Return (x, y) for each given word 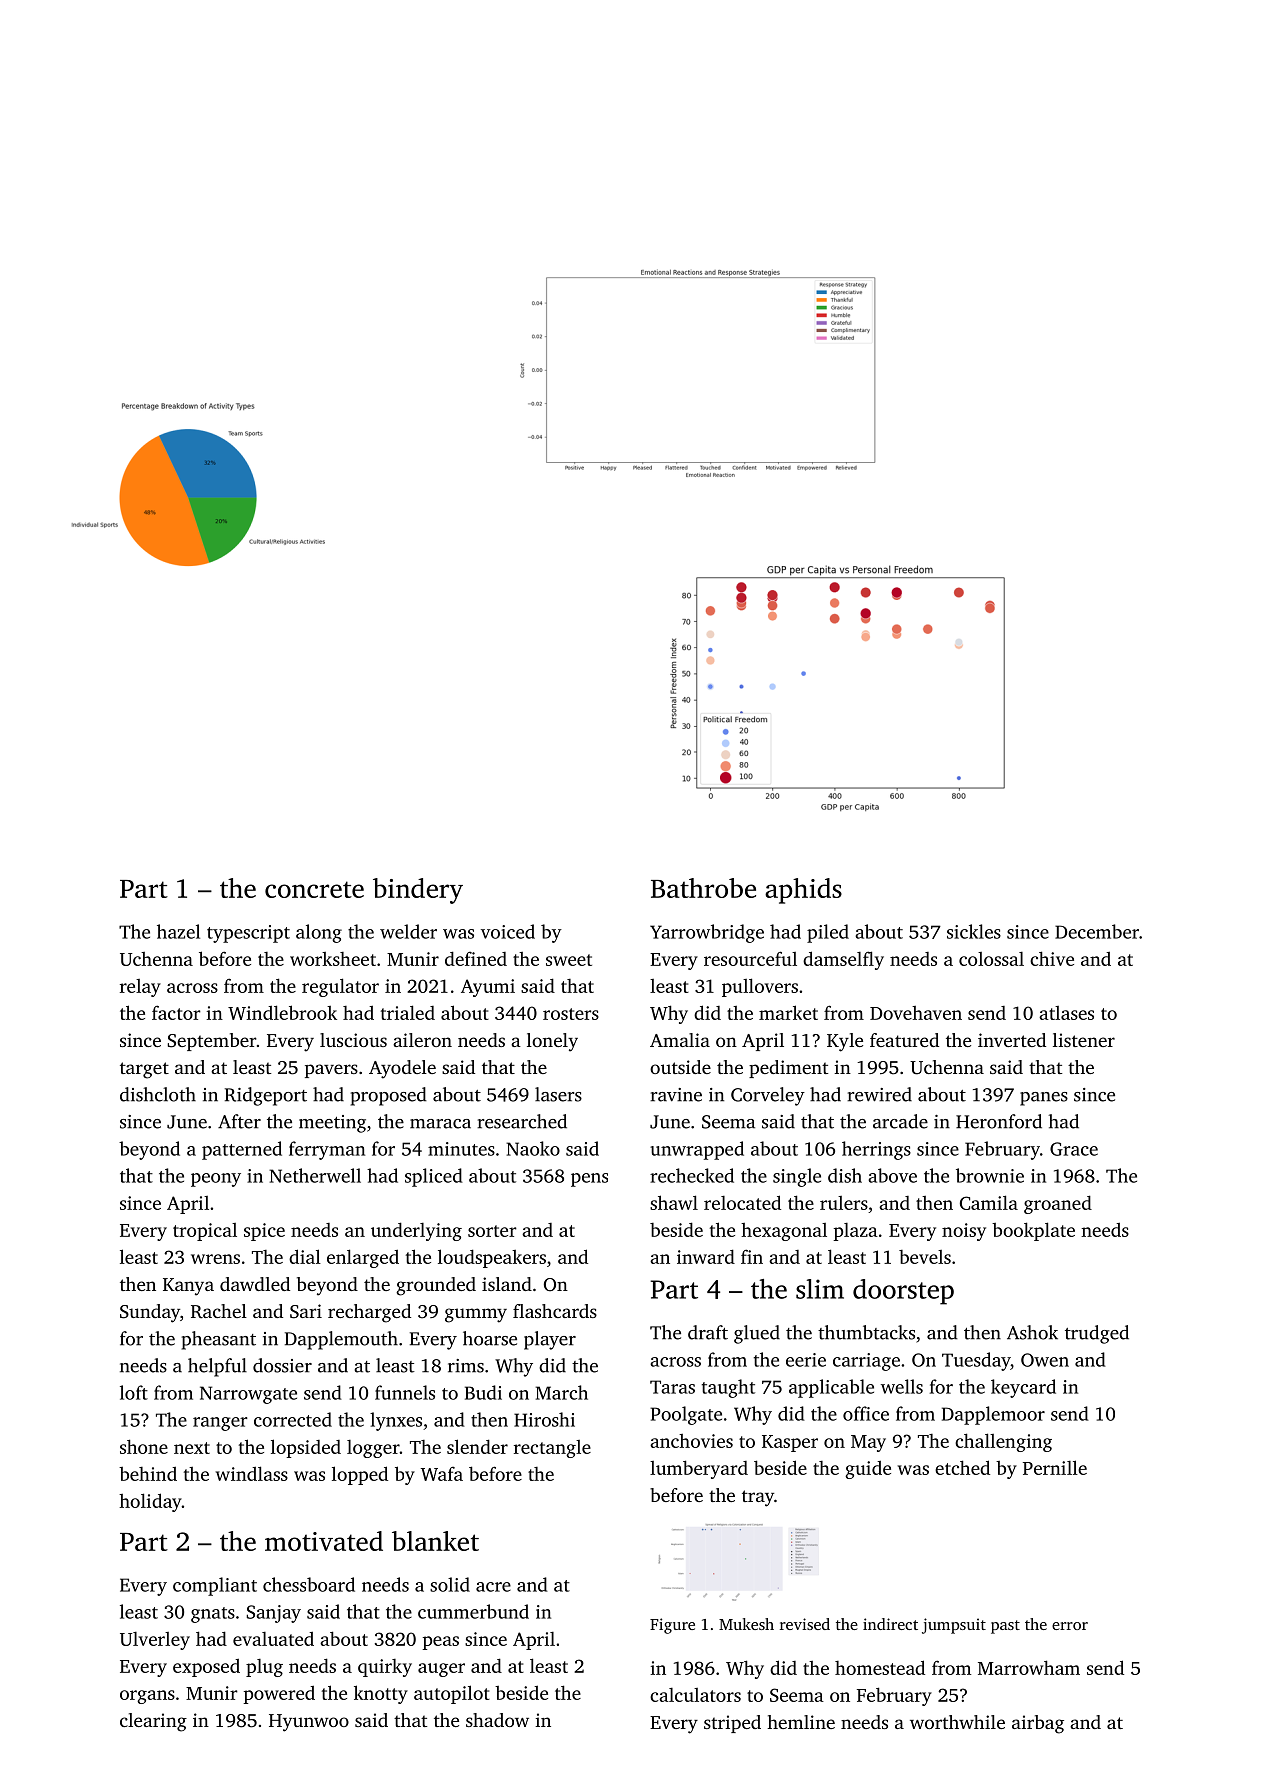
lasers (558, 1094)
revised (805, 1624)
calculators (695, 1695)
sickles (974, 931)
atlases (1066, 1013)
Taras (672, 1387)
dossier (282, 1365)
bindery (418, 891)
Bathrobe (703, 888)
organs (147, 1697)
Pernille (1055, 1467)
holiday (150, 1502)
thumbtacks (866, 1332)
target (144, 1070)
